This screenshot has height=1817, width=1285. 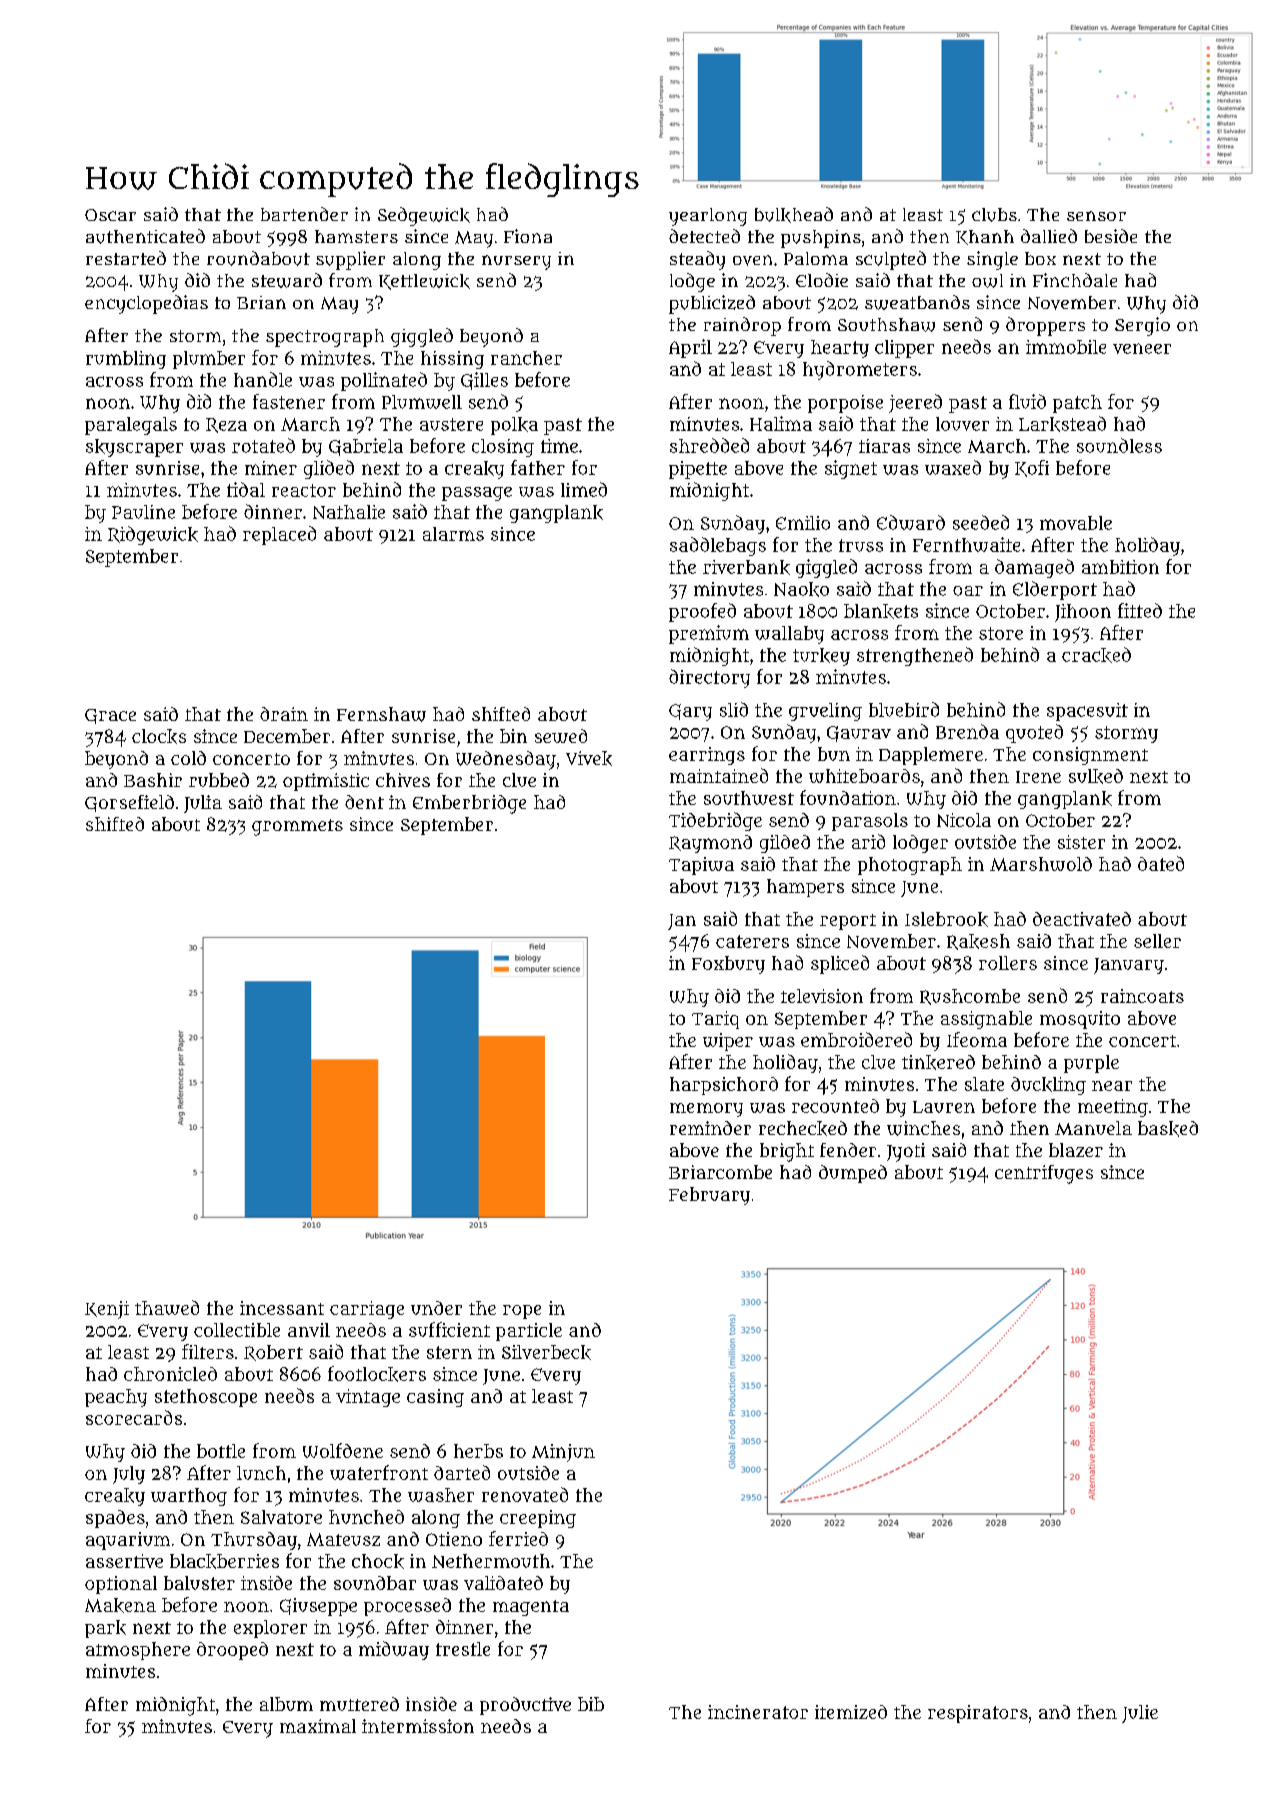 What do you see at coordinates (318, 1607) in the screenshot?
I see `Giuseppe` at bounding box center [318, 1607].
